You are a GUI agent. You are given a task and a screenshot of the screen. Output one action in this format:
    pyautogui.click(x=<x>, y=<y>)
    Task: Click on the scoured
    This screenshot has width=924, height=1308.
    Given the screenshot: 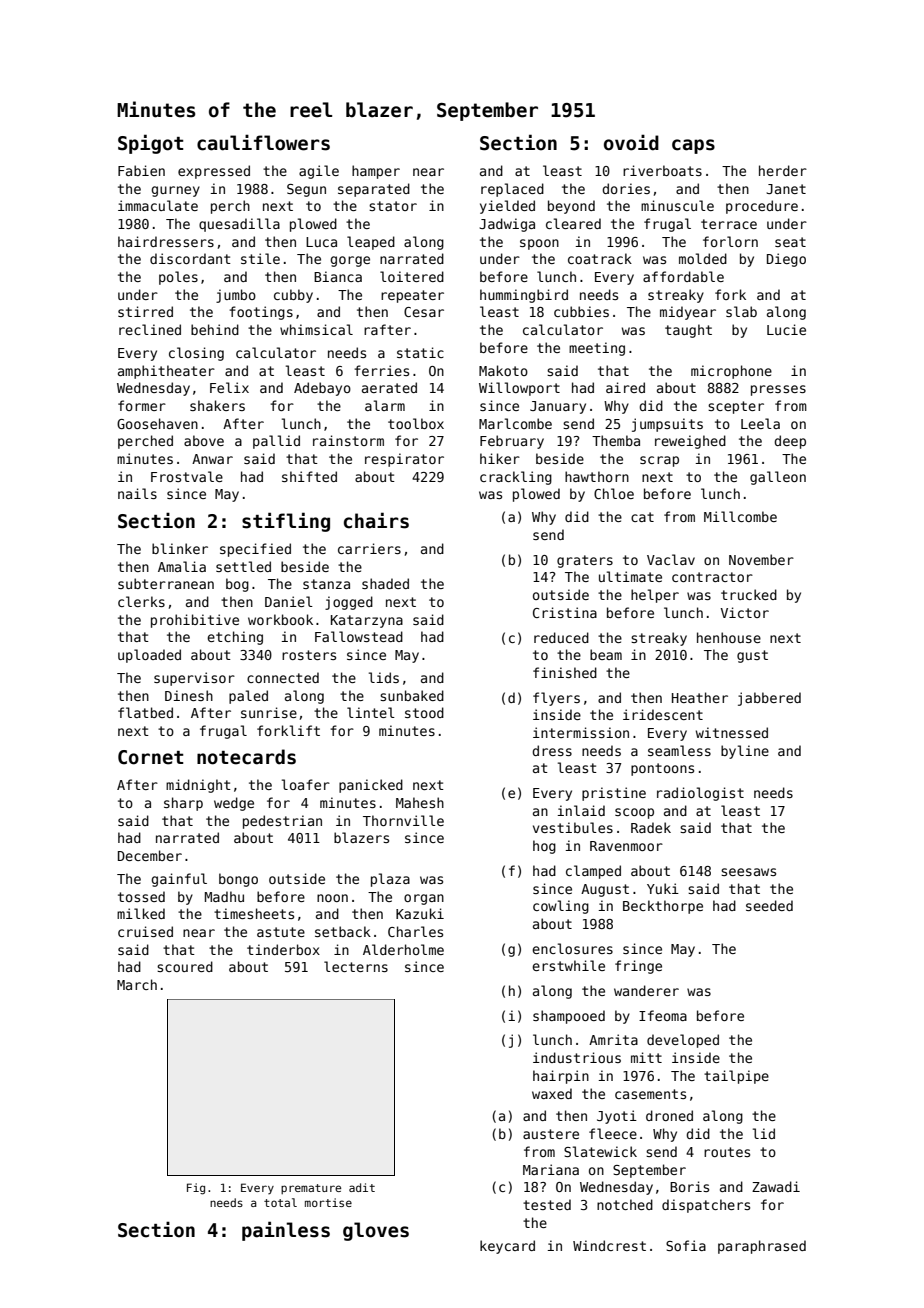 What is the action you would take?
    pyautogui.click(x=185, y=966)
